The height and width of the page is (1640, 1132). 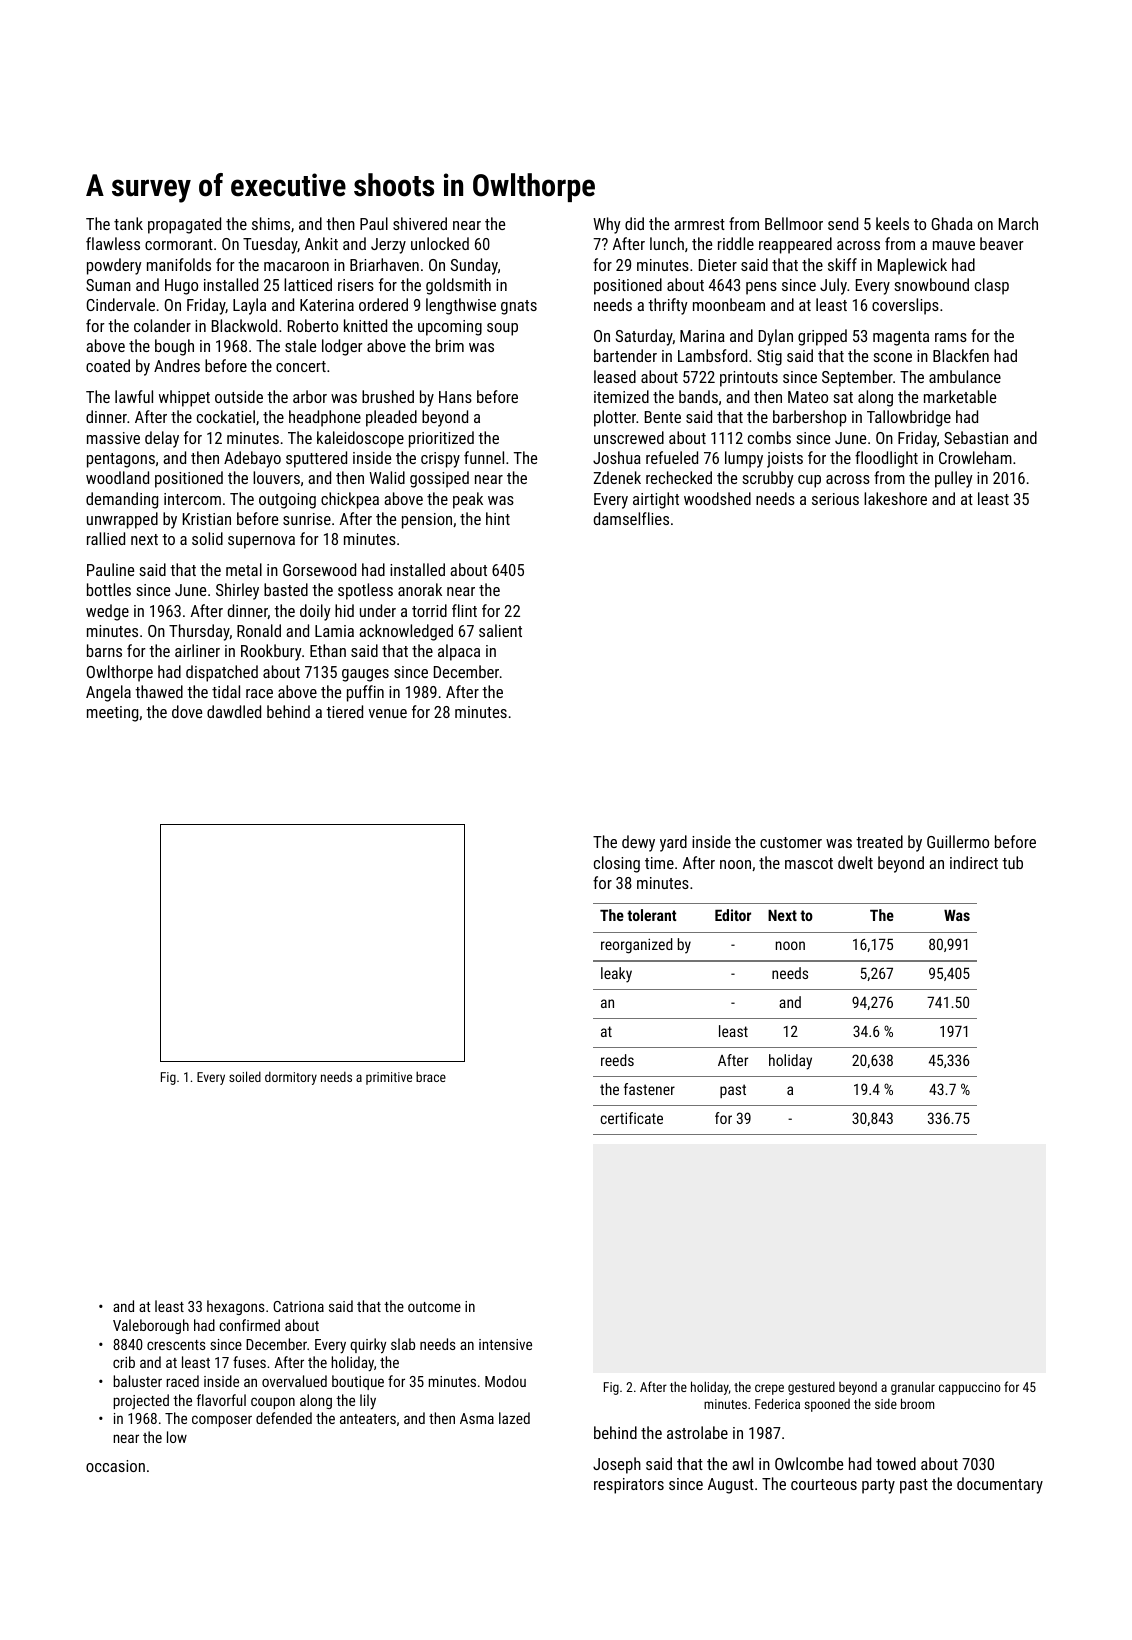 I want to click on Zdenek, so click(x=617, y=477).
